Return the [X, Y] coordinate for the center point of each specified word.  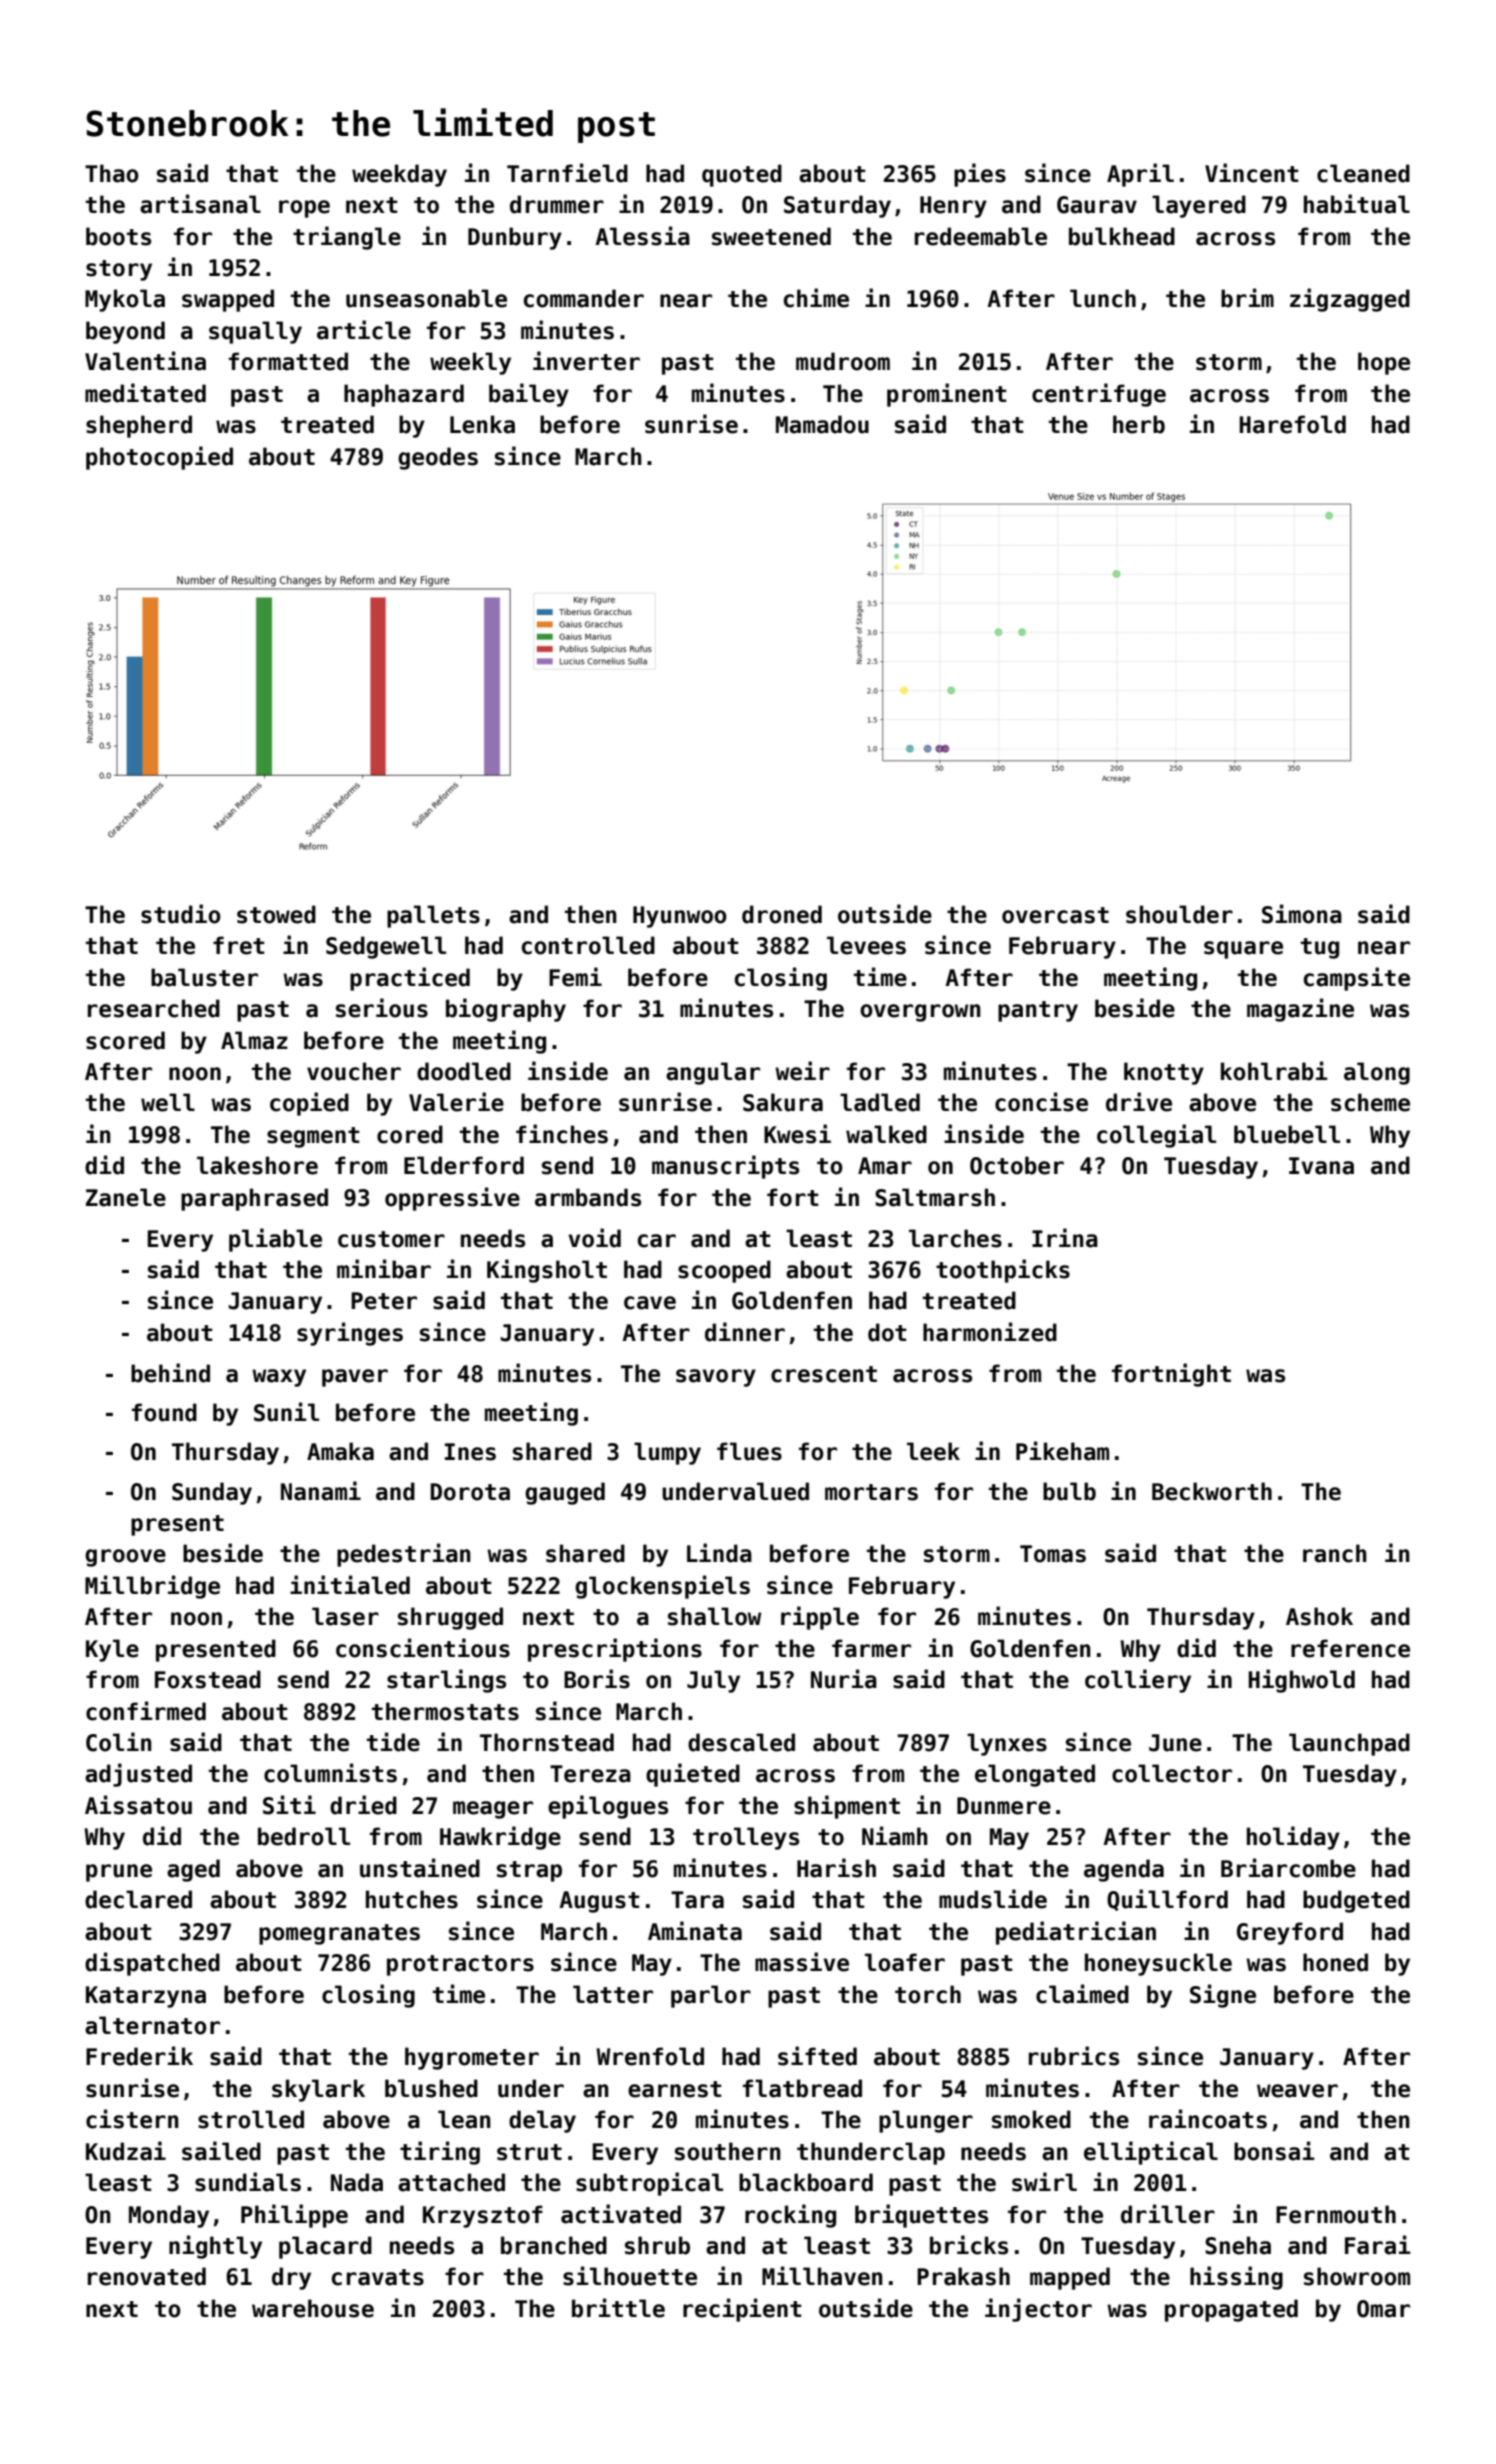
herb [1139, 424]
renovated [147, 2276]
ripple [820, 1618]
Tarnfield [567, 173]
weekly [470, 363]
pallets [433, 916]
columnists [330, 1773]
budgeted [1356, 1901]
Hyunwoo [680, 917]
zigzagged [1350, 300]
